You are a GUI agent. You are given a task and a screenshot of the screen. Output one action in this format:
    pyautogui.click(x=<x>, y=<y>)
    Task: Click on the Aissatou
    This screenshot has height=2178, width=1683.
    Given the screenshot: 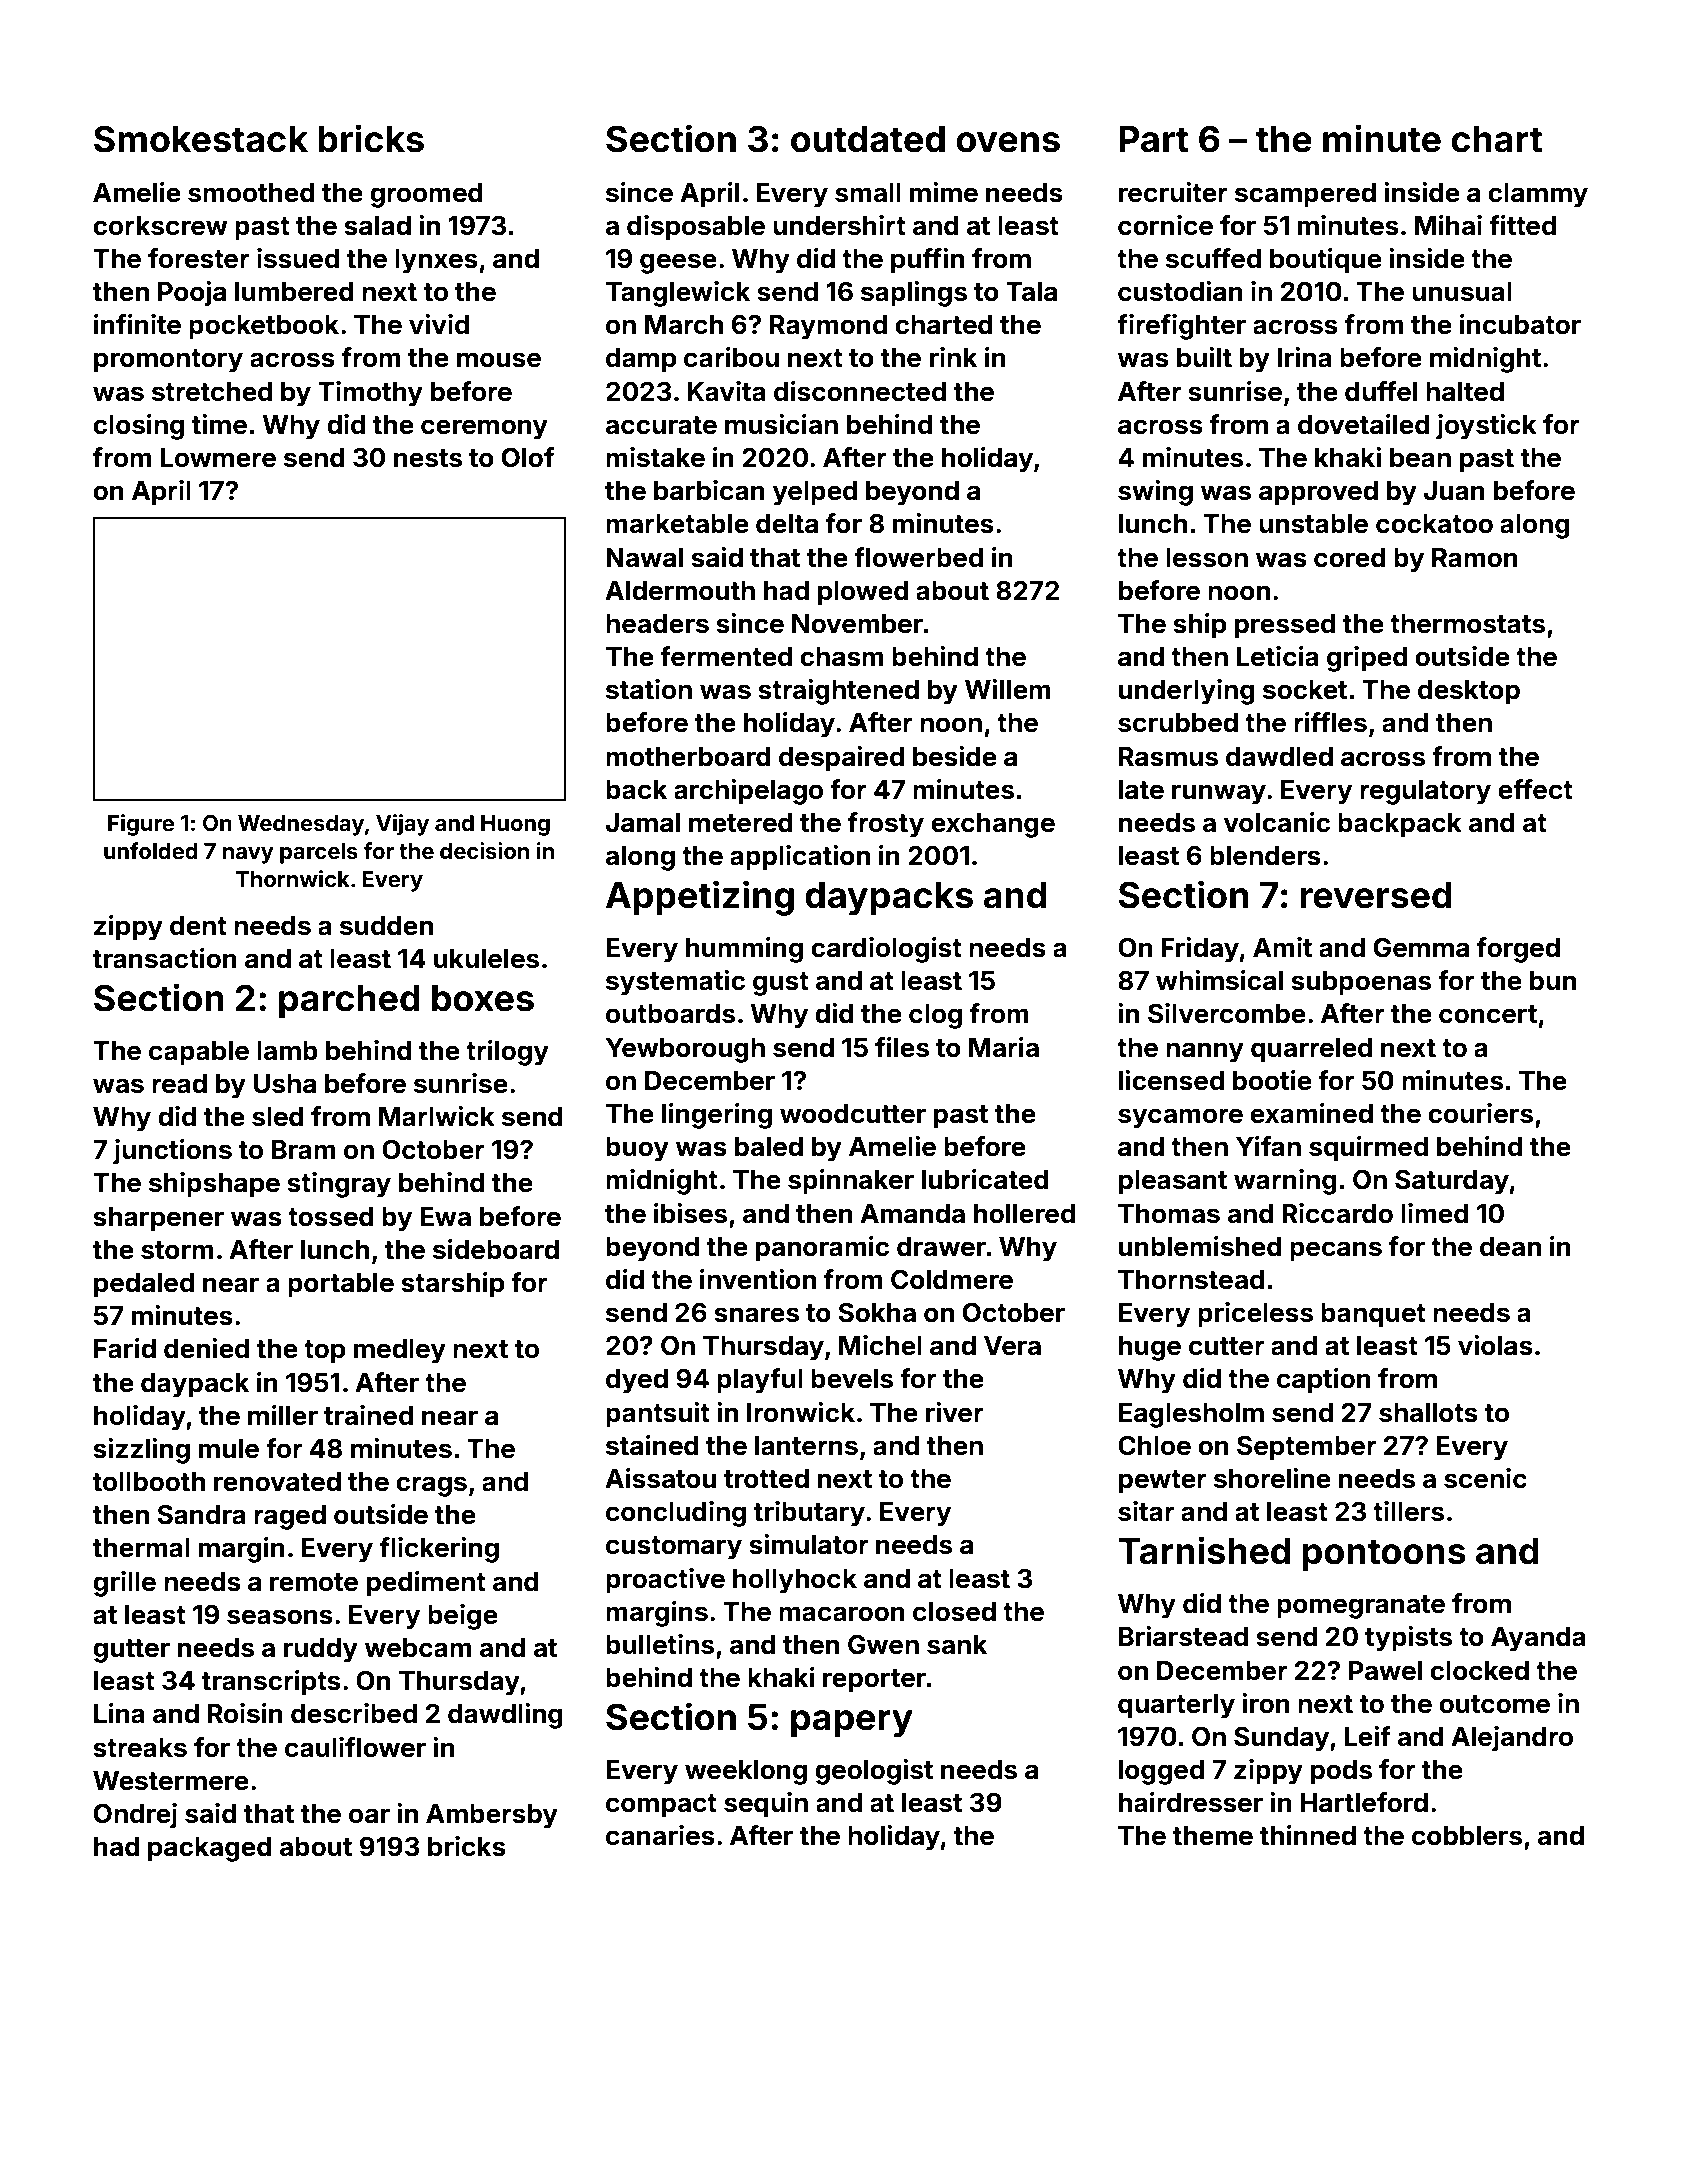 What is the action you would take?
    pyautogui.click(x=660, y=1478)
